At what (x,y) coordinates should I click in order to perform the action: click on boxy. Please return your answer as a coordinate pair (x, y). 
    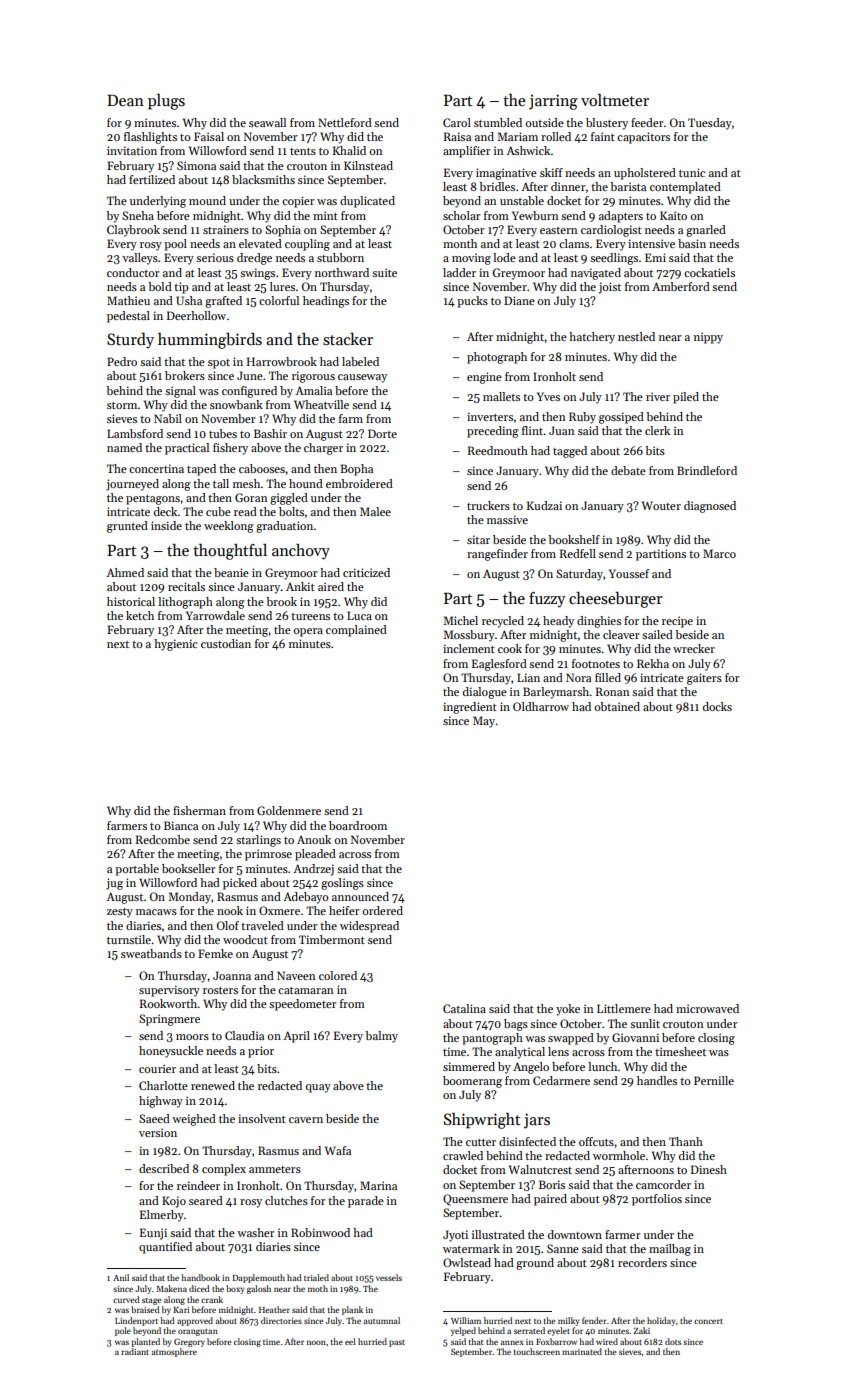
    Looking at the image, I should click on (235, 1289).
